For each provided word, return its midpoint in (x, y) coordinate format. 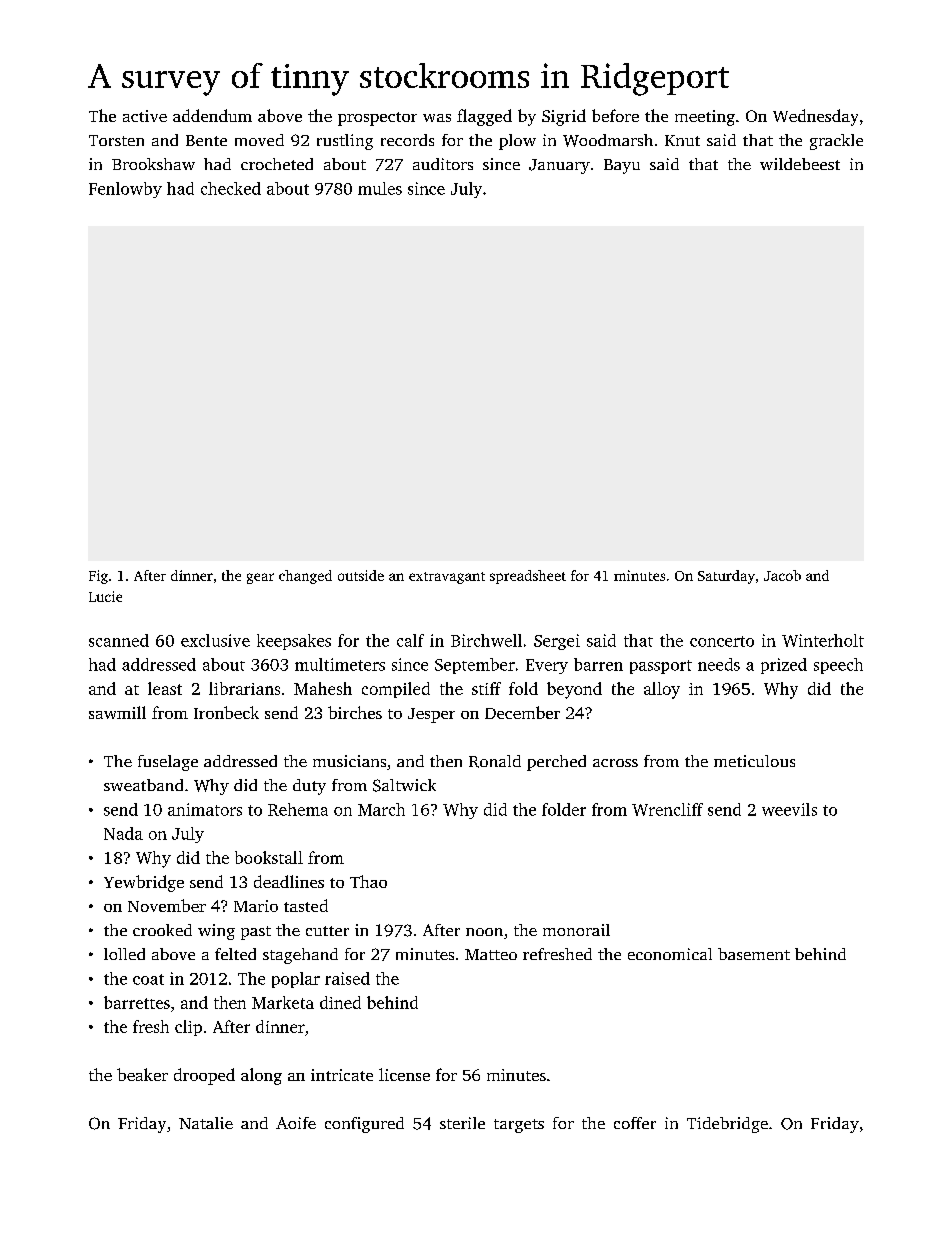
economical (670, 954)
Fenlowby (125, 190)
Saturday (726, 577)
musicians (349, 761)
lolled (124, 954)
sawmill (117, 712)
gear (260, 578)
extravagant (447, 578)
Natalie (206, 1123)
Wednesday (815, 117)
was (437, 118)
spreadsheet (528, 577)
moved (259, 140)
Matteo (491, 954)
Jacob (782, 575)
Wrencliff (667, 809)
